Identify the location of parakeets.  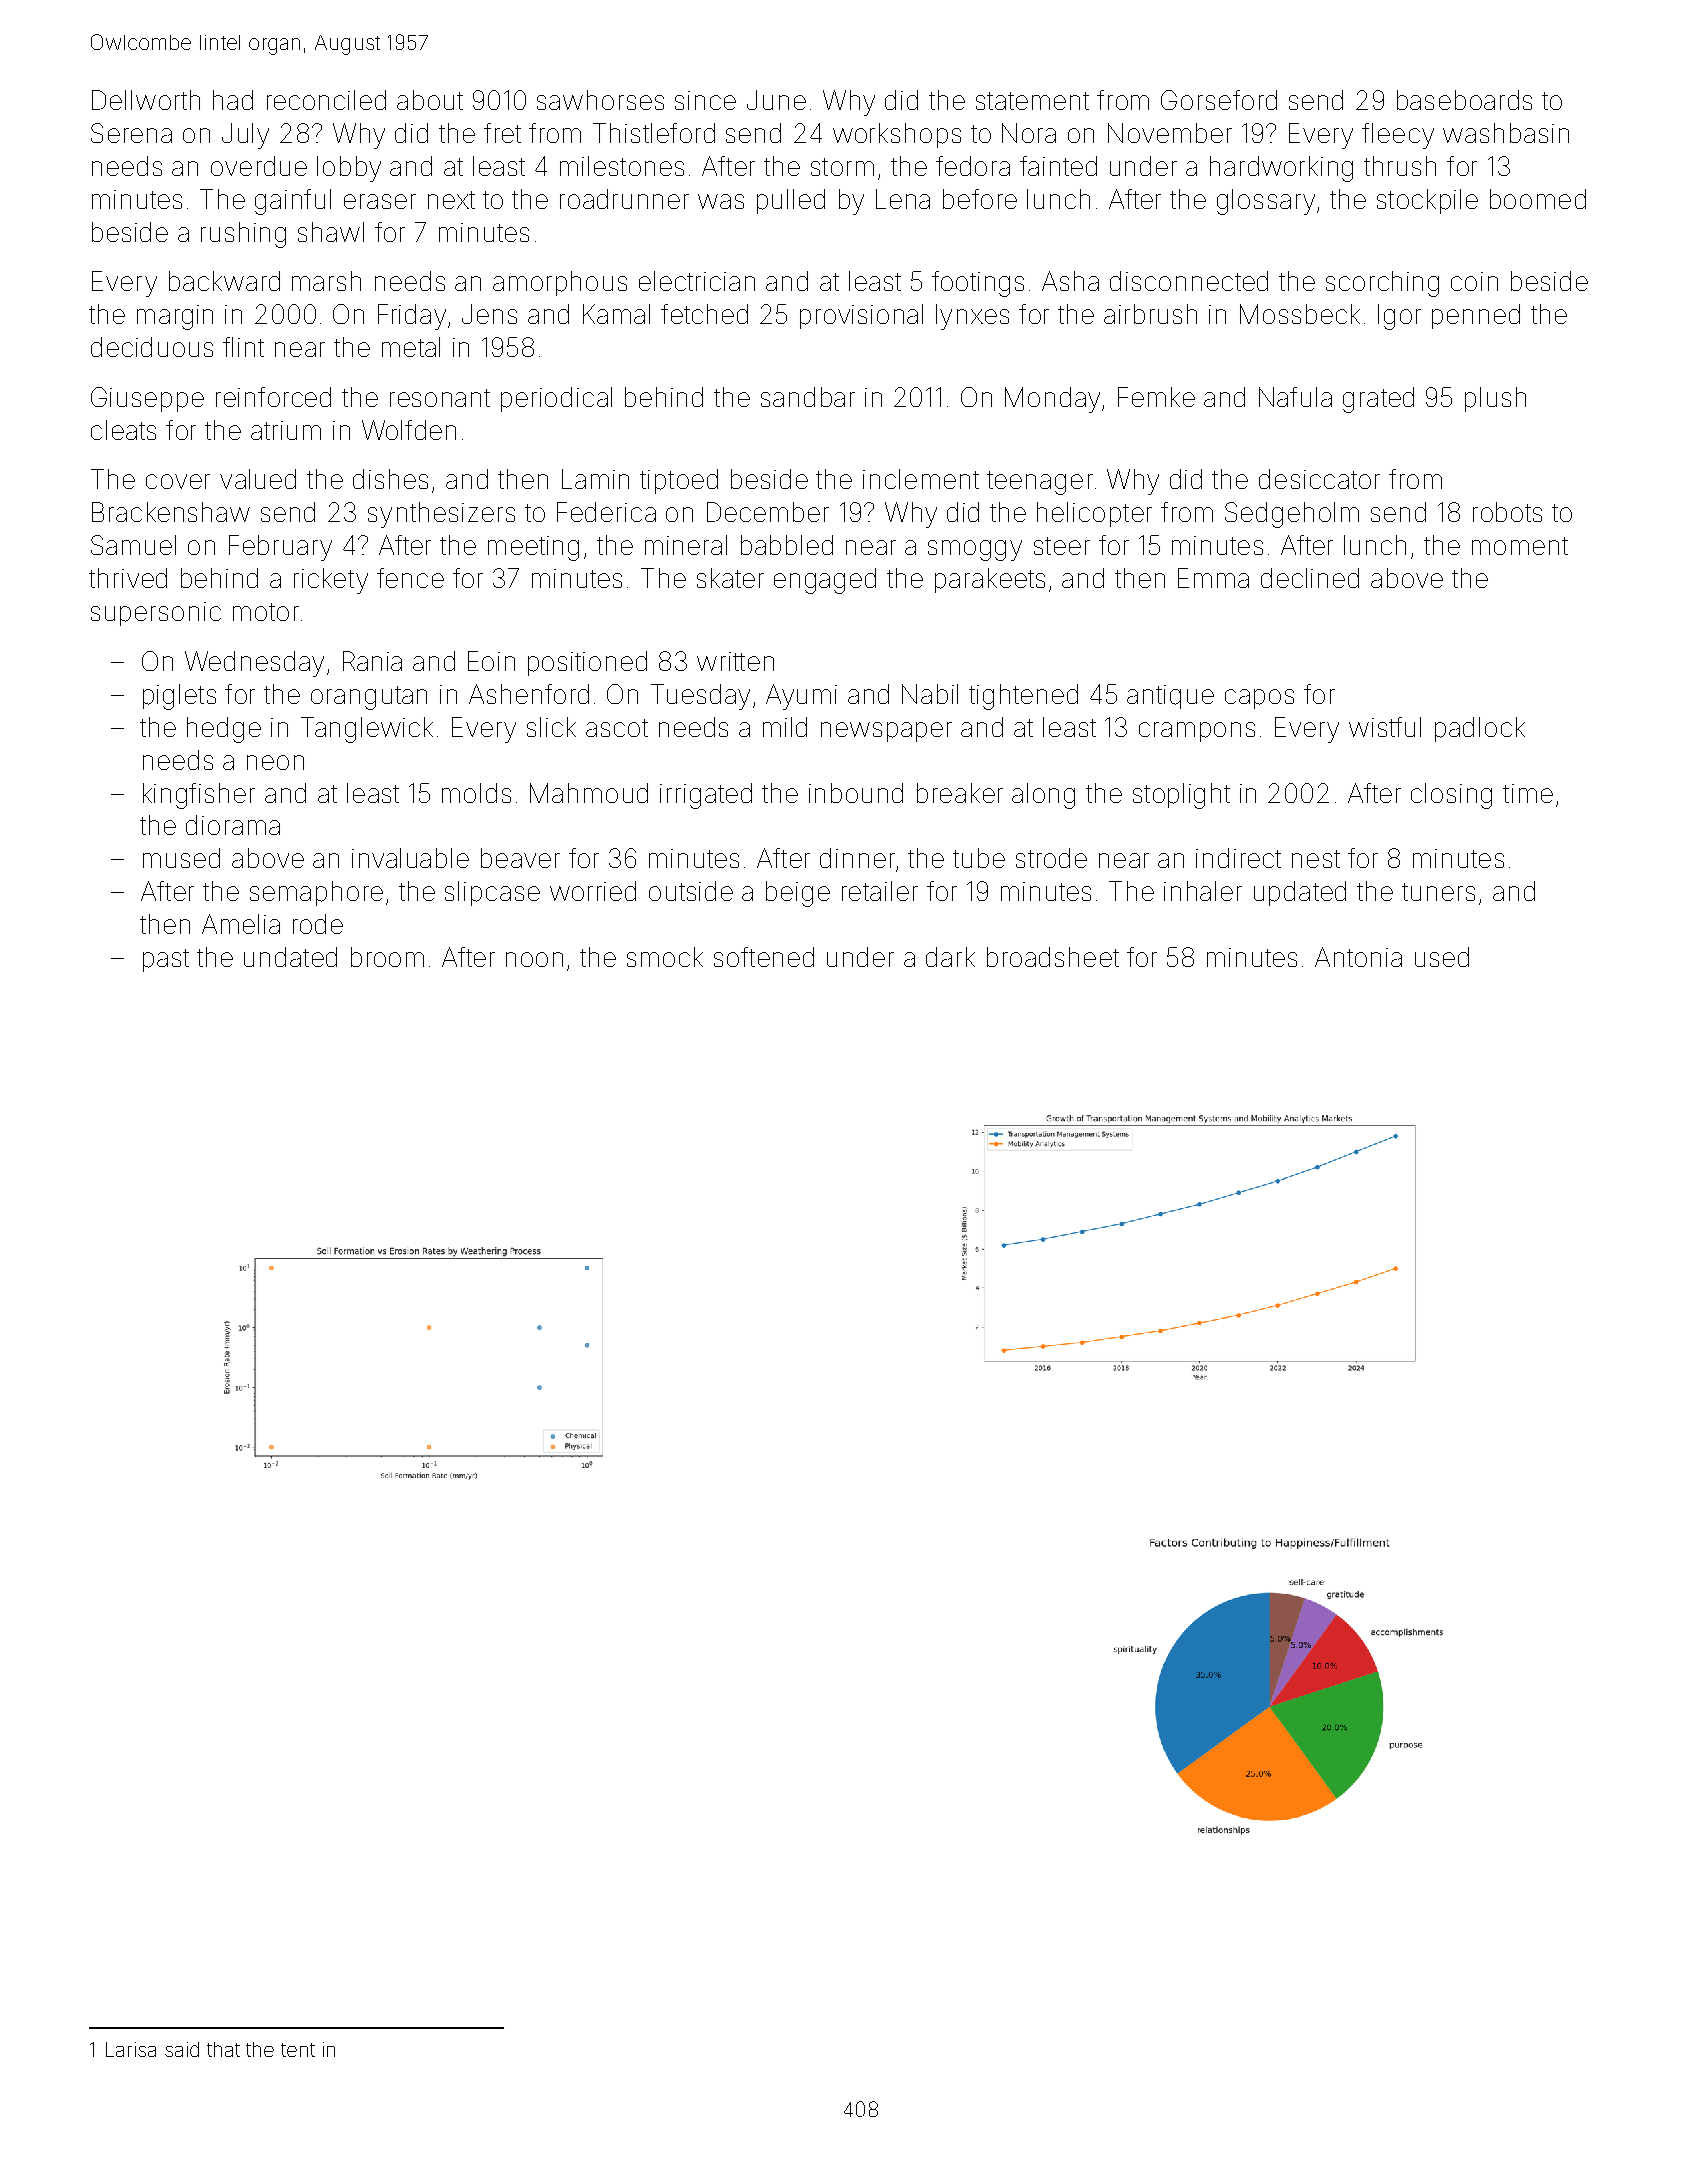
(990, 580).
